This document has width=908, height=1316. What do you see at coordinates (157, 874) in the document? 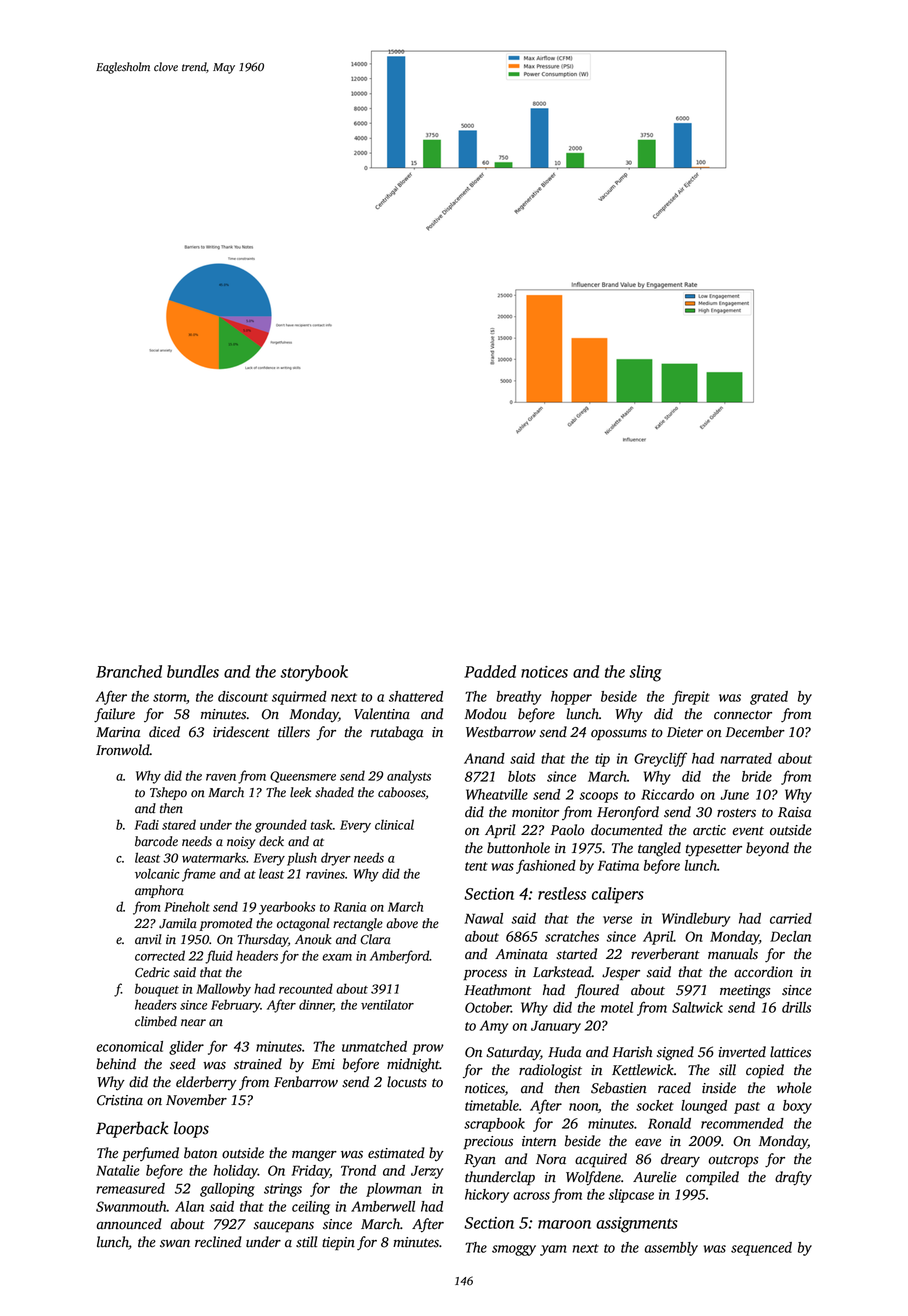
I see `volcanic` at bounding box center [157, 874].
